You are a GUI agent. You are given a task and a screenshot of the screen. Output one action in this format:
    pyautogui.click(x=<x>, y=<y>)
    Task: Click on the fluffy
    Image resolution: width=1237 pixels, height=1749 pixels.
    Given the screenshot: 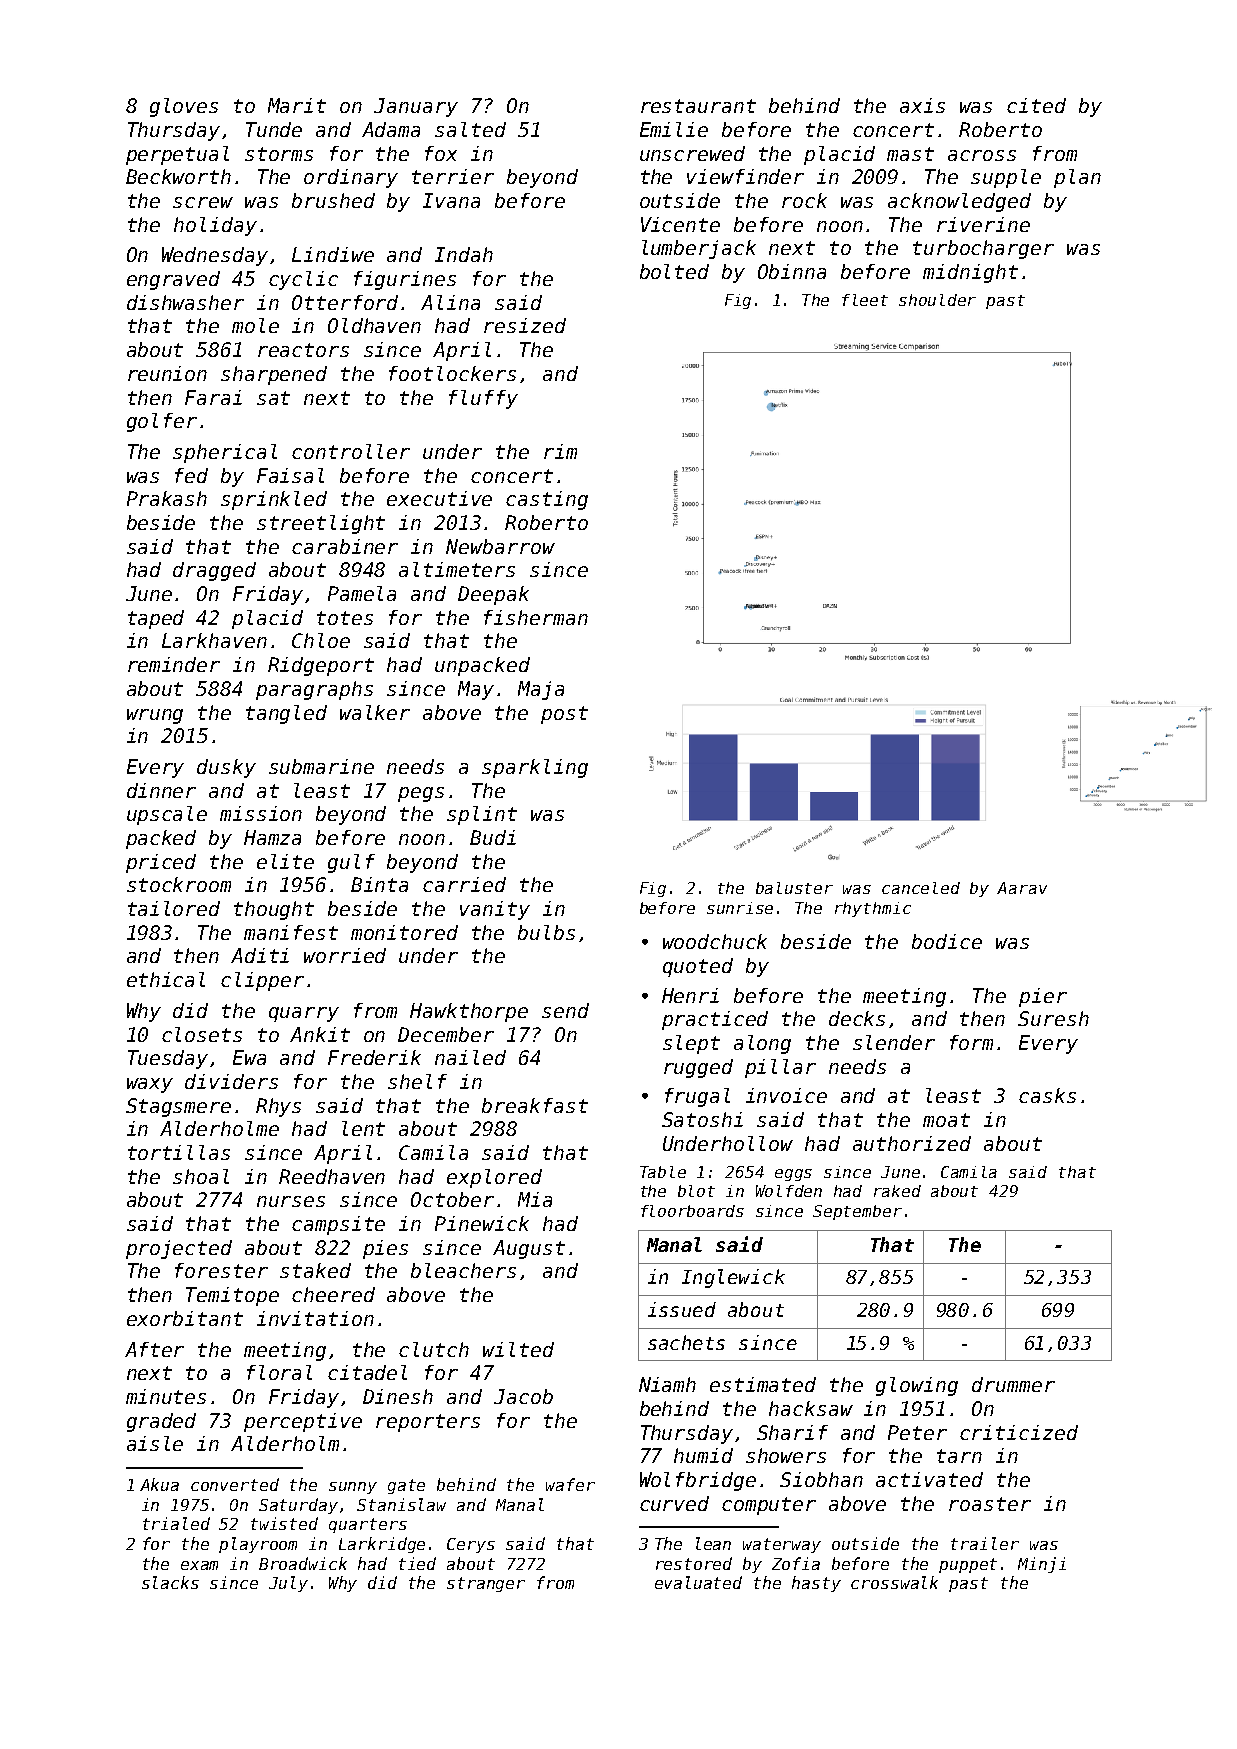 What is the action you would take?
    pyautogui.click(x=483, y=399)
